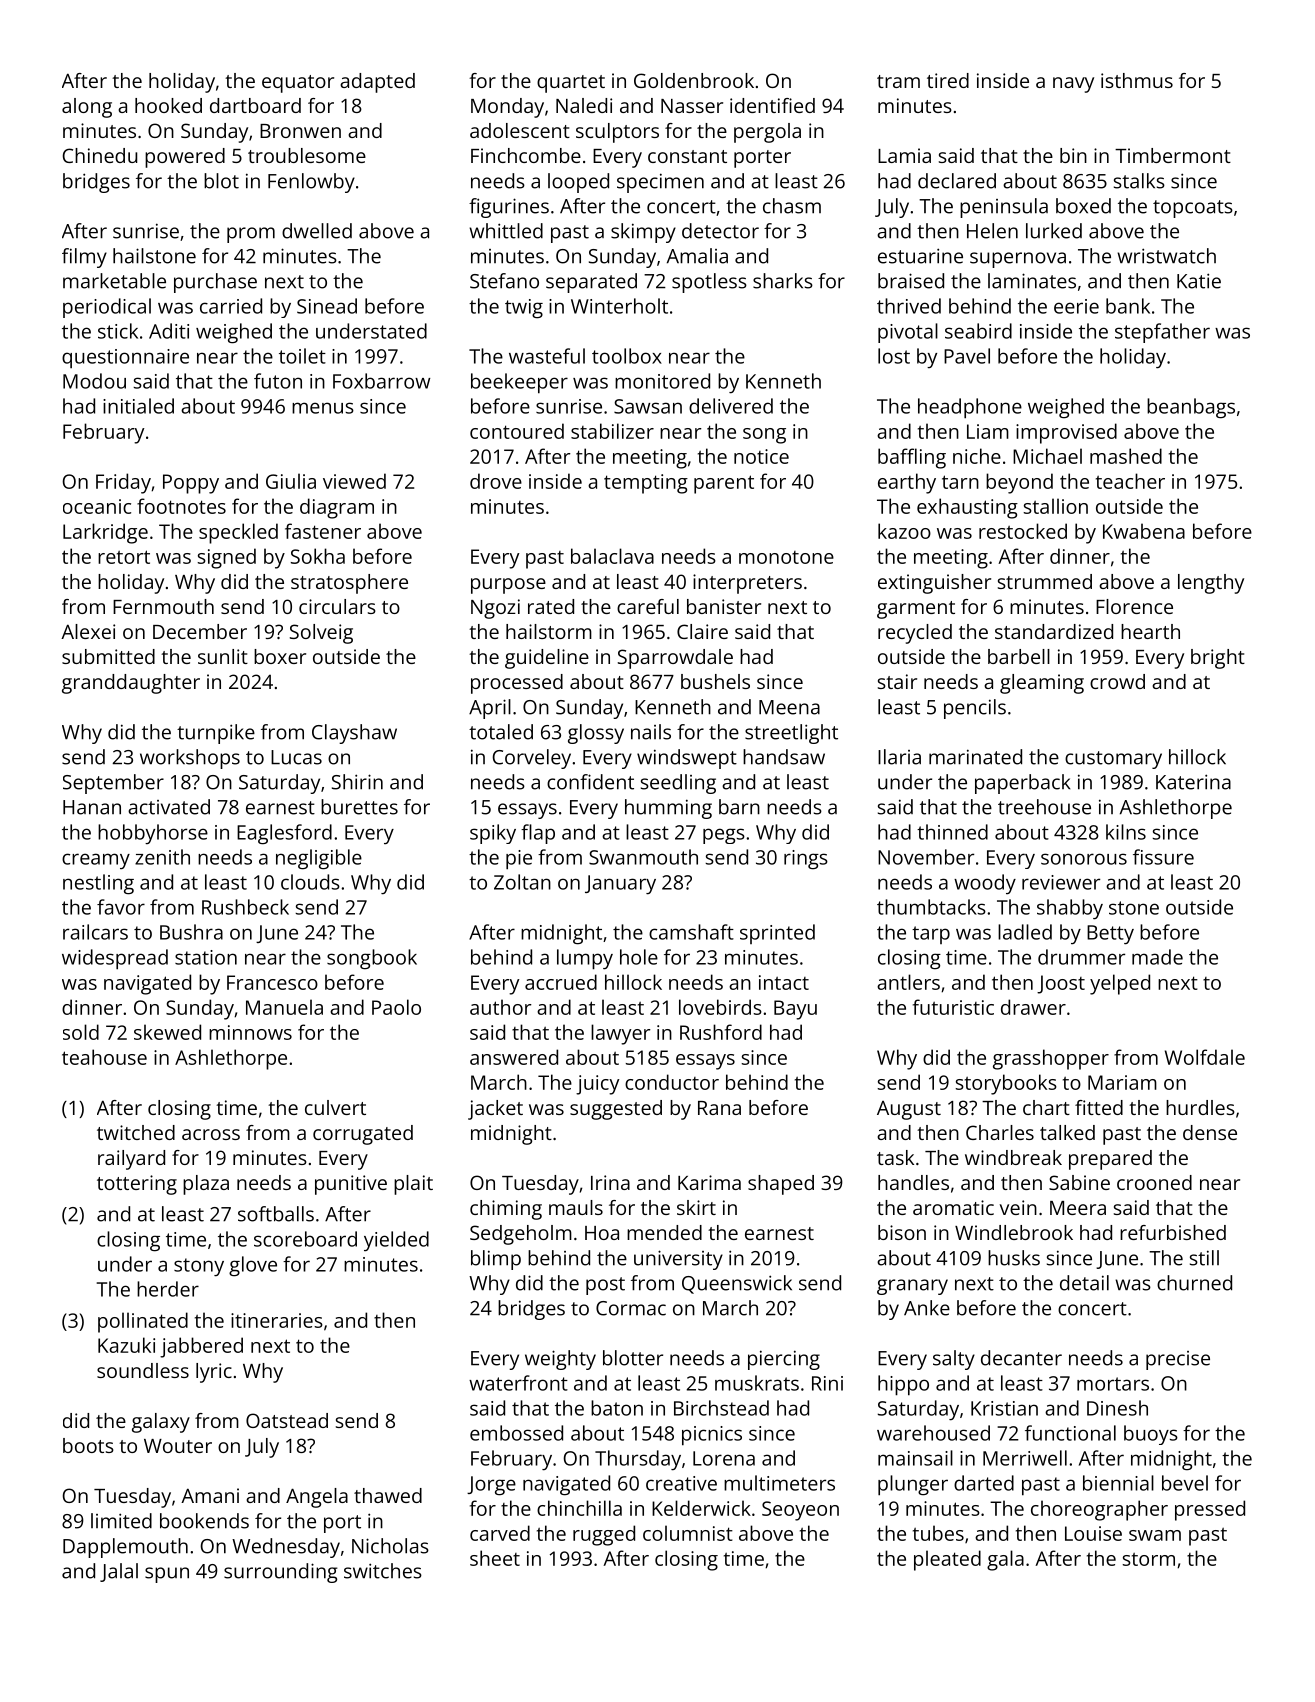 This image has width=1315, height=1702. I want to click on garment, so click(916, 610).
